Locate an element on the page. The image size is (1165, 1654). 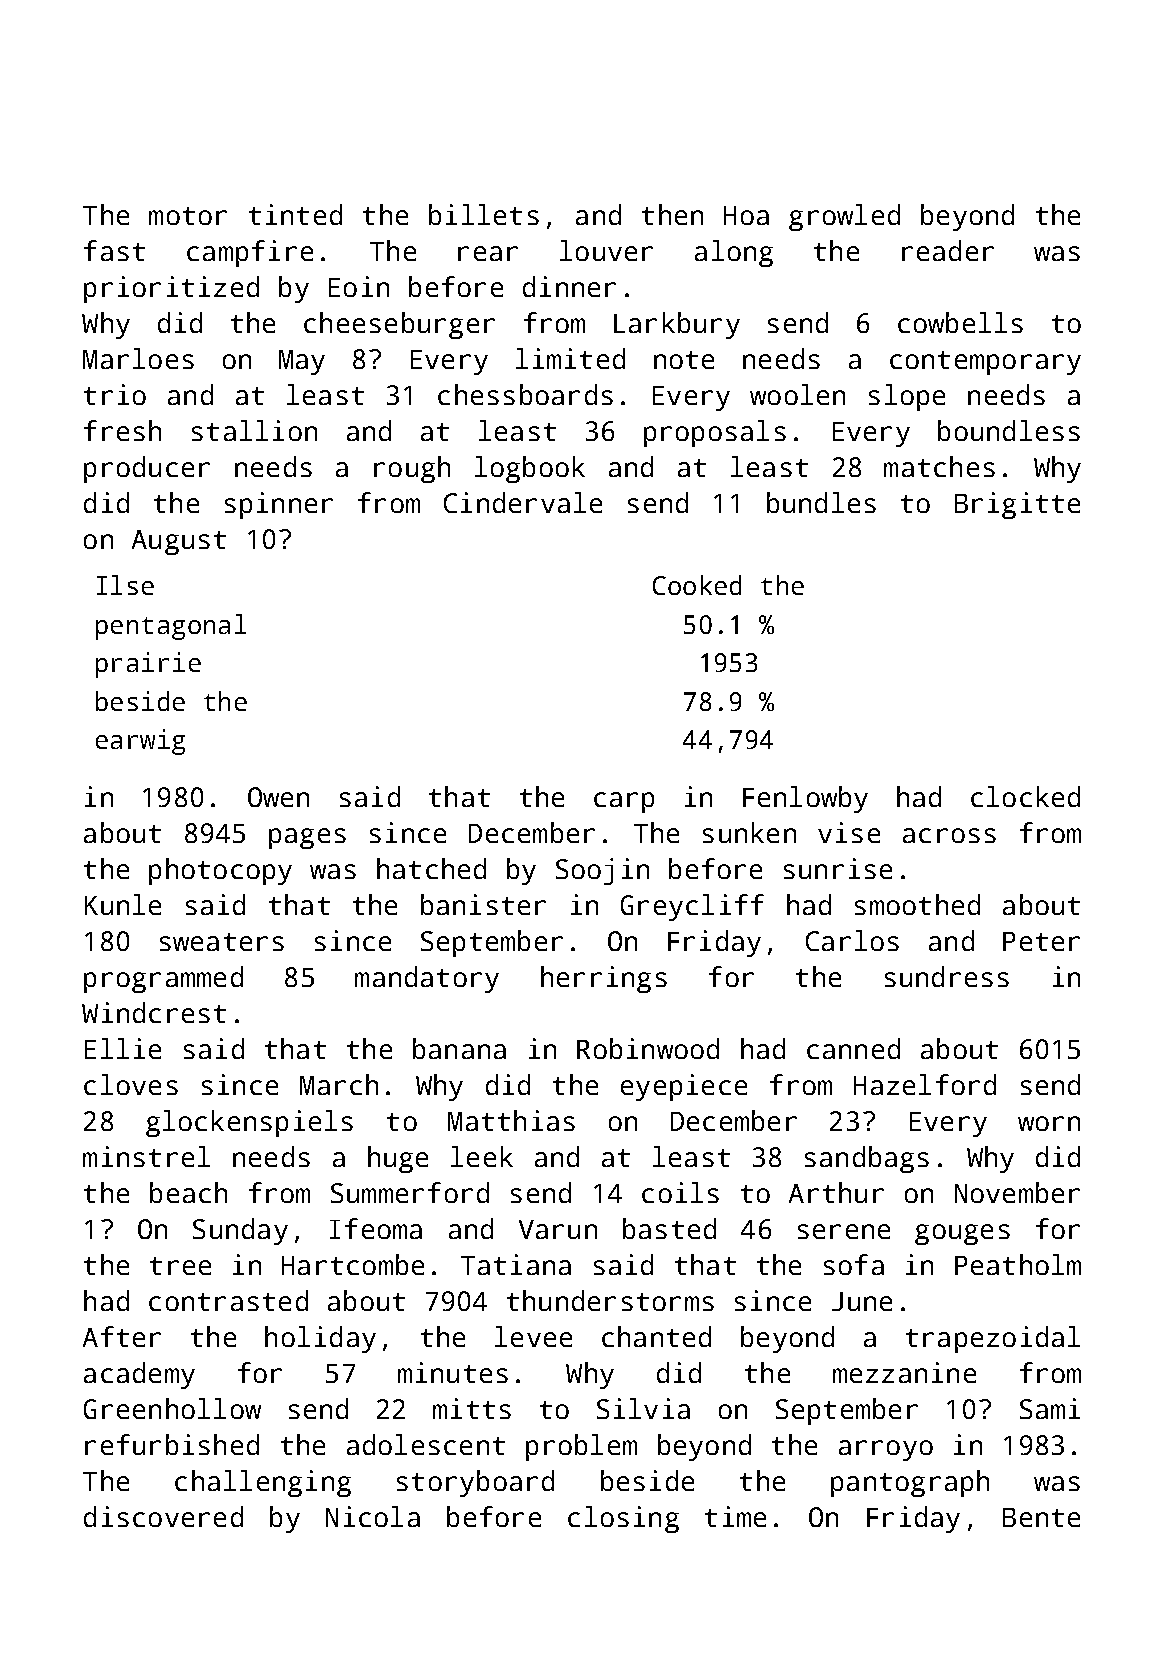
earwig is located at coordinates (140, 742).
